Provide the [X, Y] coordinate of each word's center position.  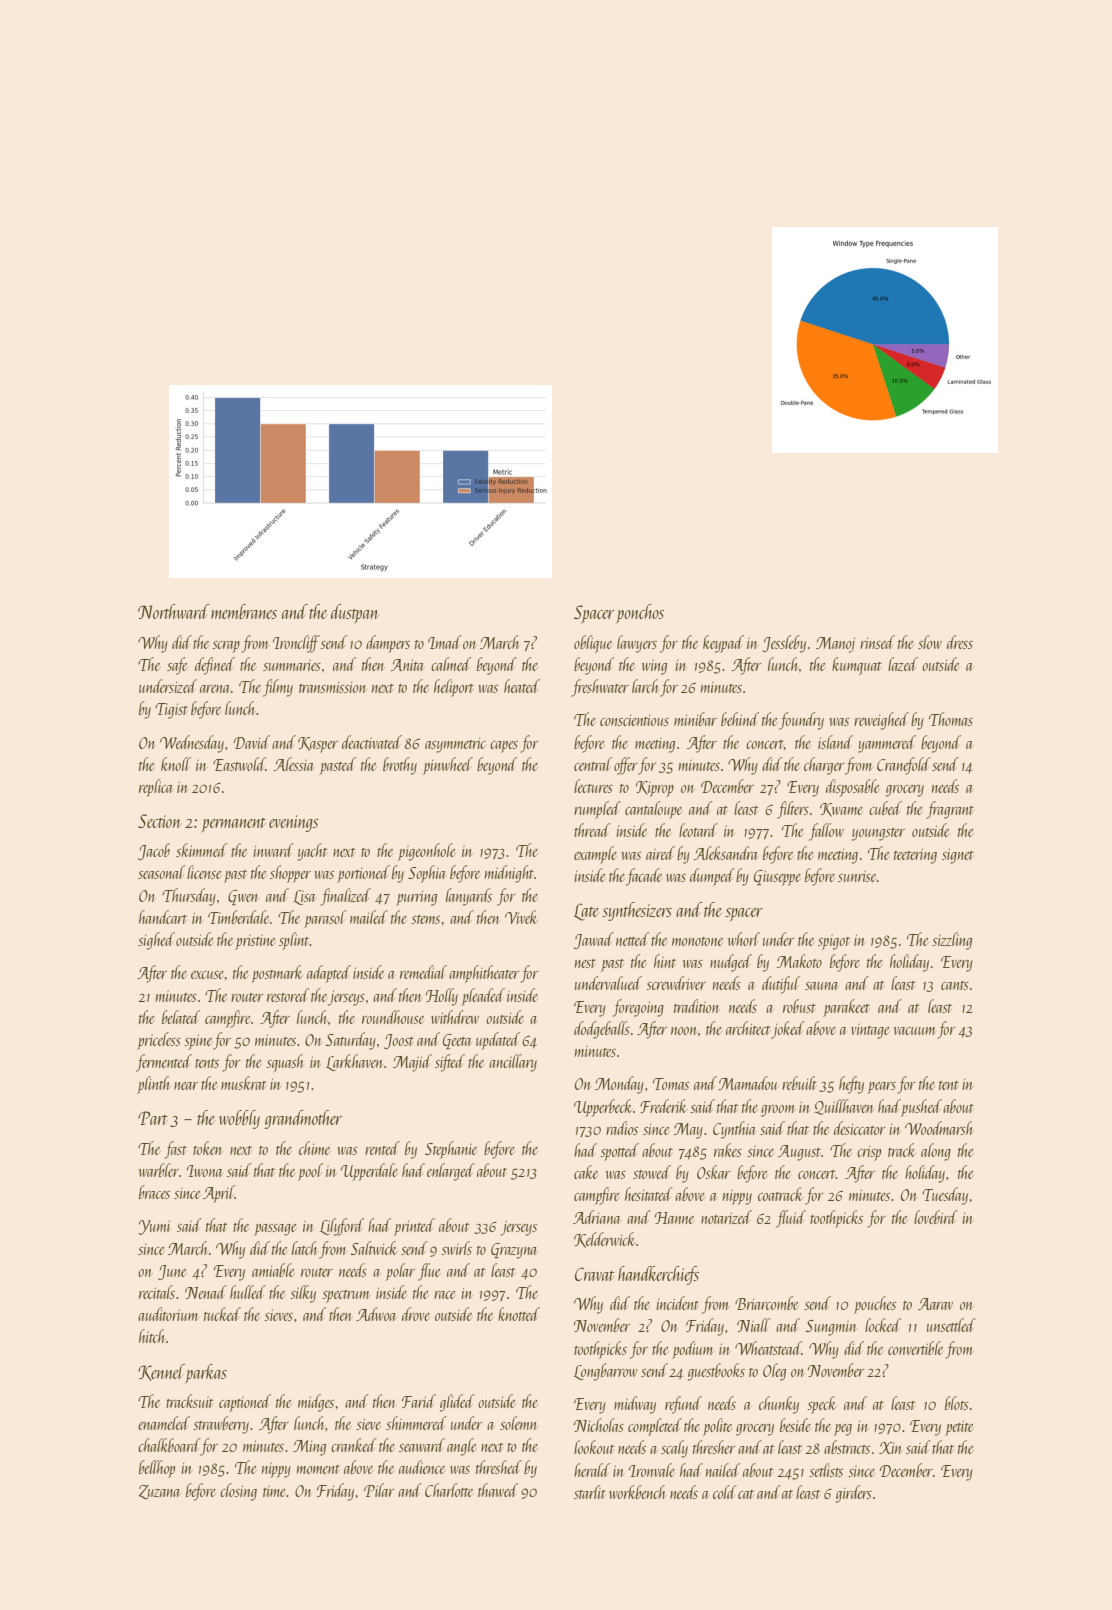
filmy [278, 688]
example [595, 855]
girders [854, 1494]
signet [958, 856]
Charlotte [449, 1490]
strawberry [221, 1425]
